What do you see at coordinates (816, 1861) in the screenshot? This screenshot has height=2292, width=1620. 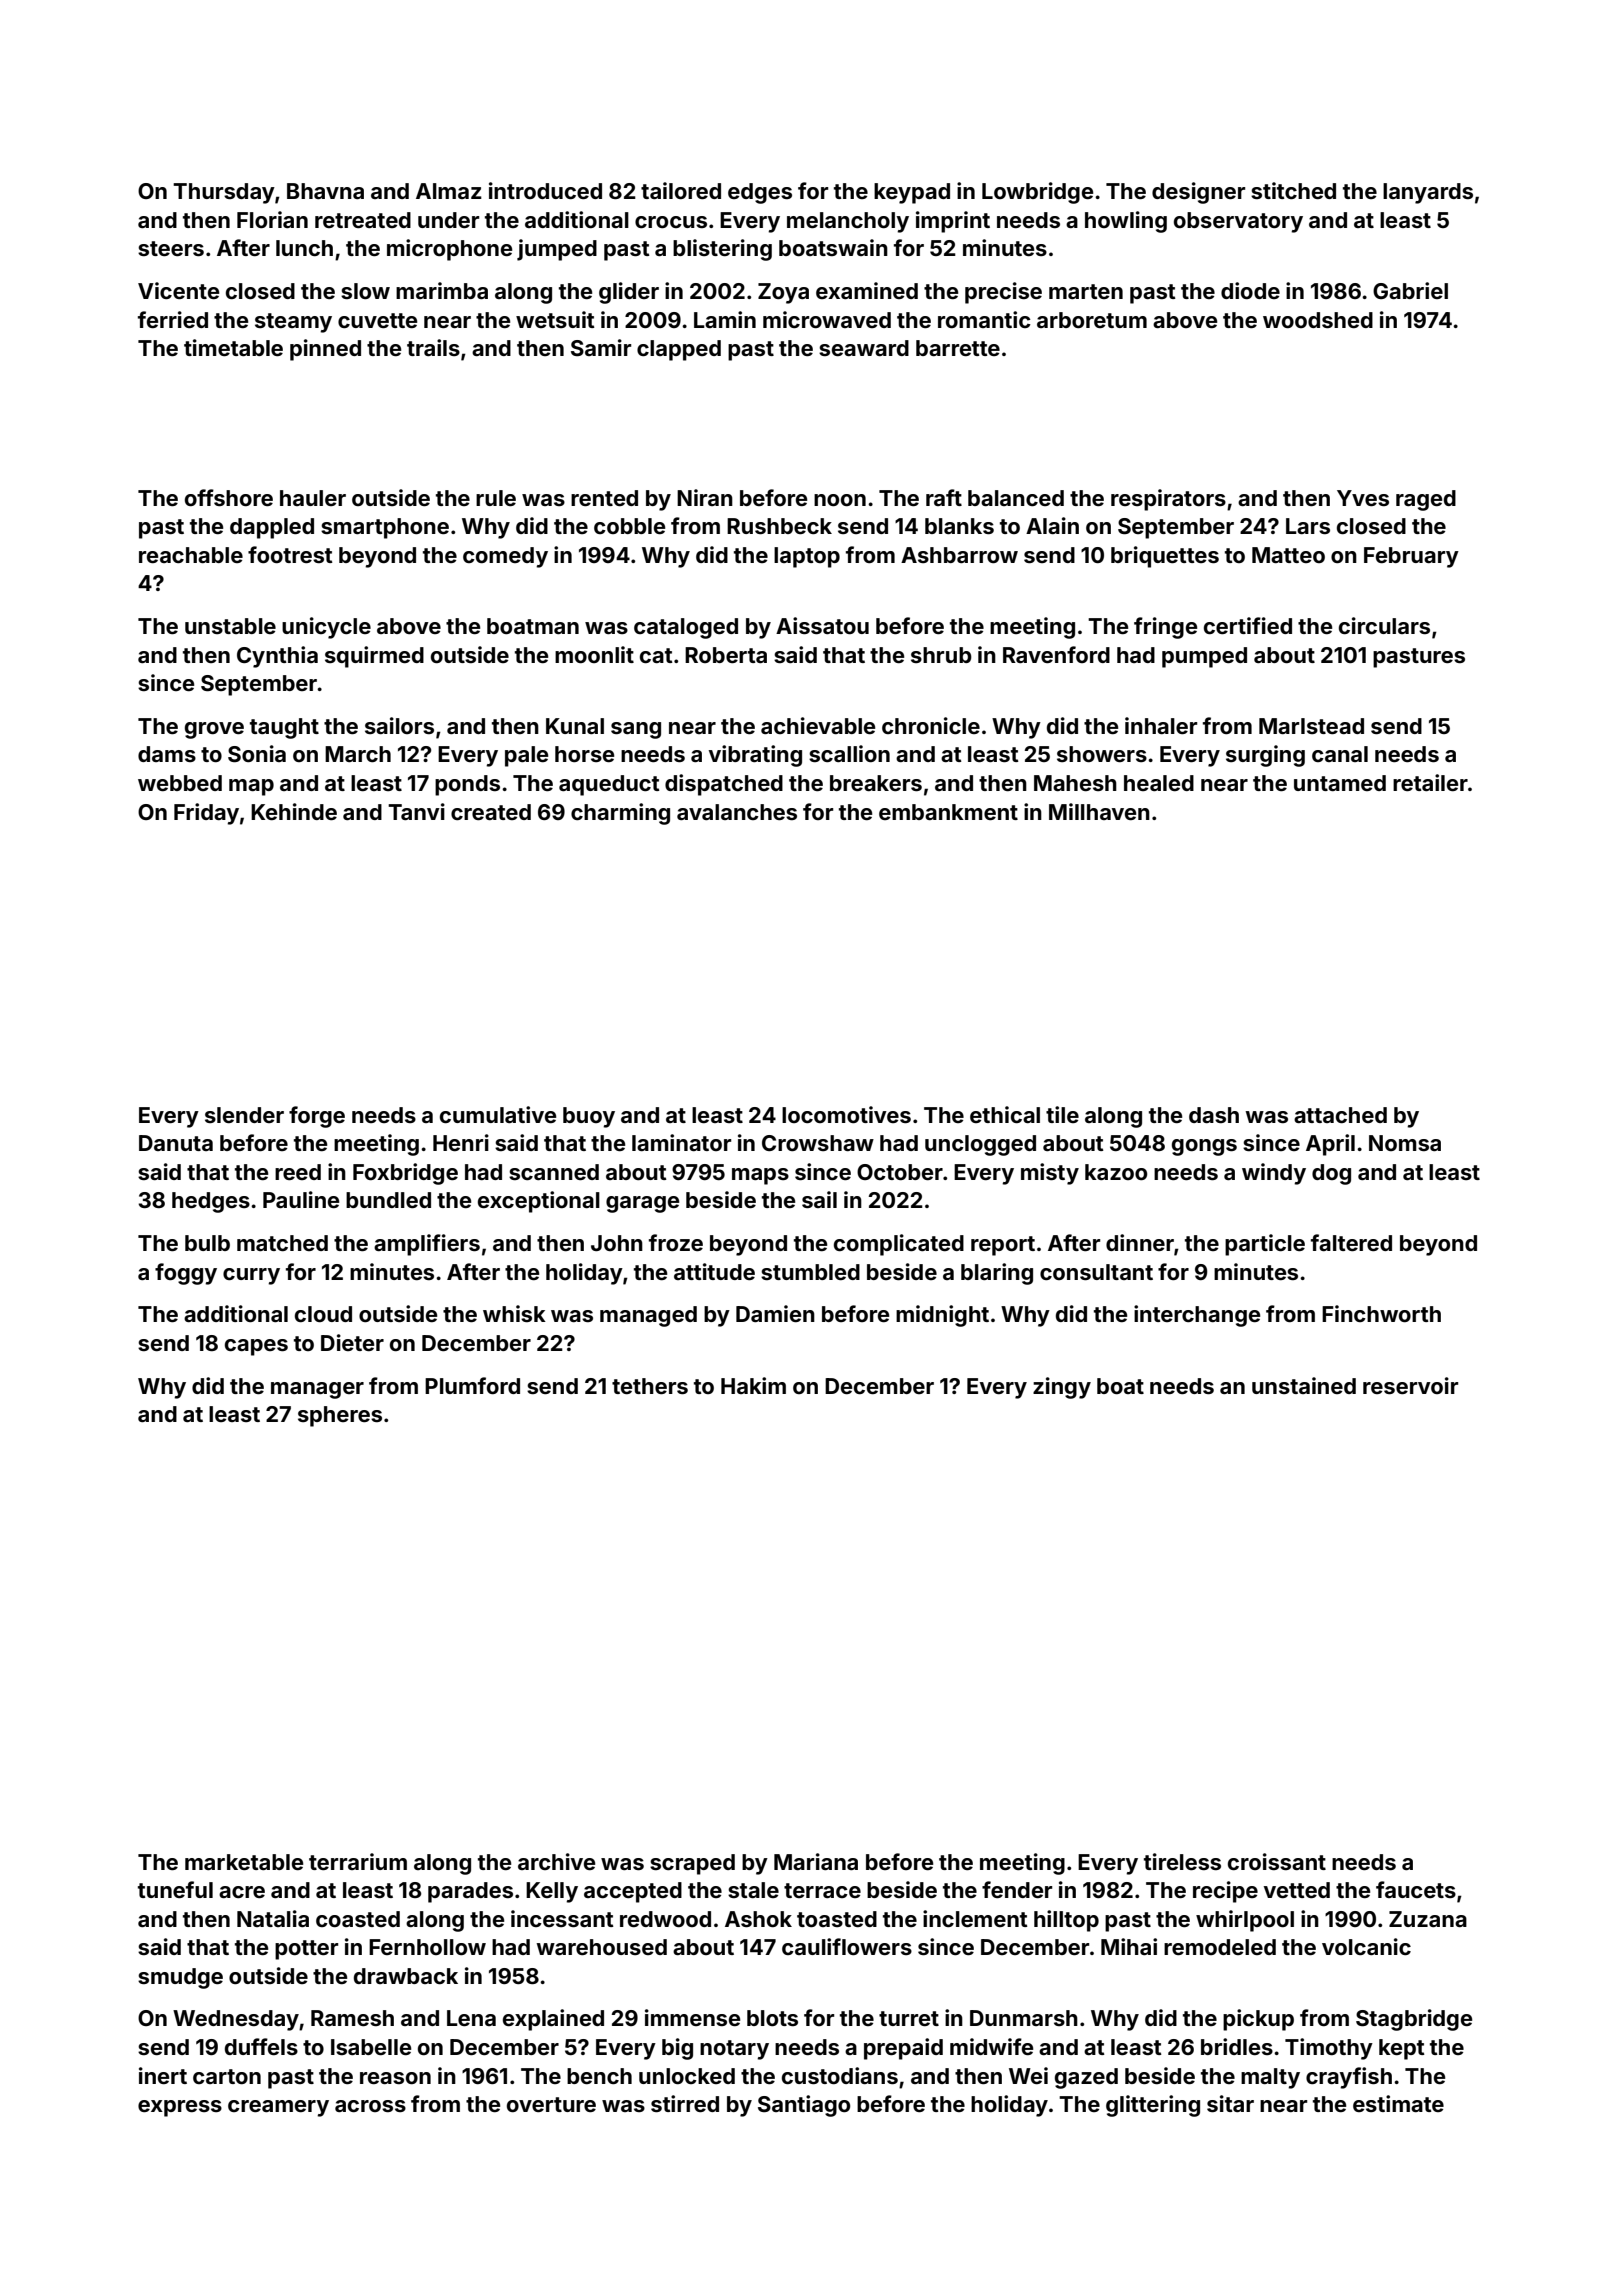 I see `Mariana` at bounding box center [816, 1861].
